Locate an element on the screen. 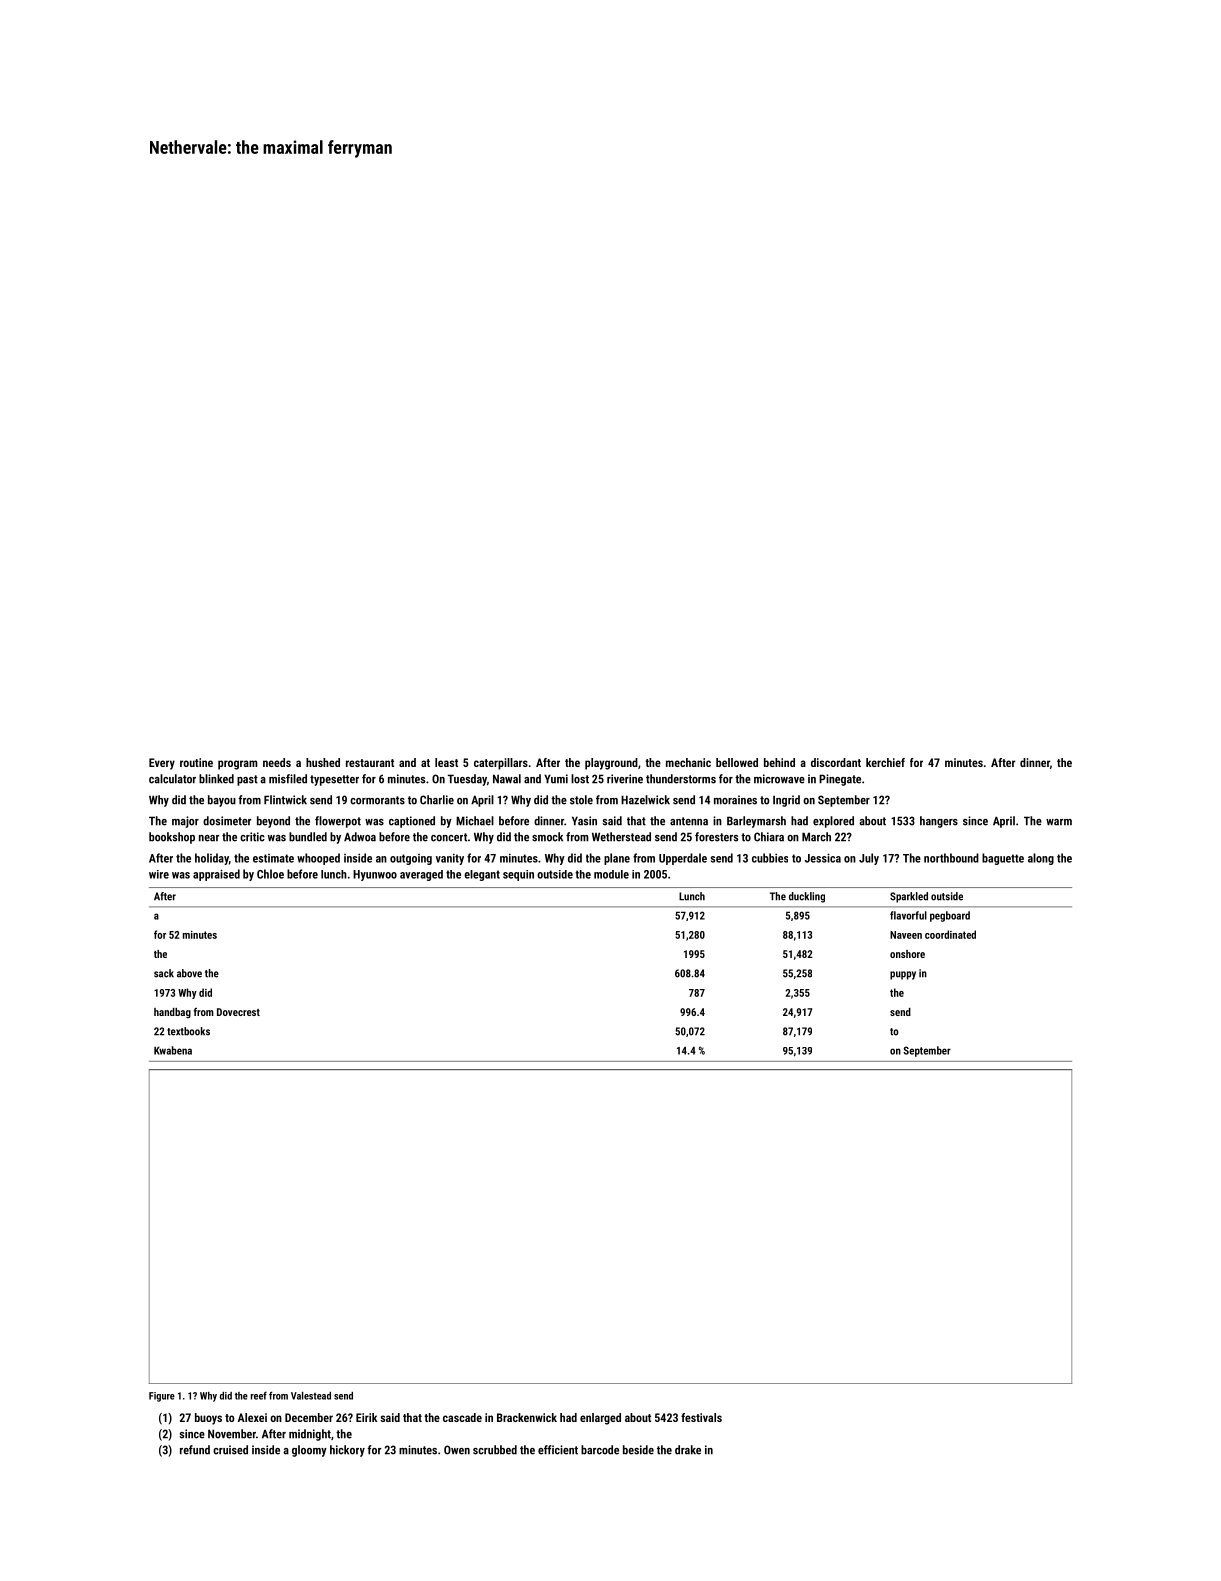 This screenshot has width=1221, height=1581. duckling is located at coordinates (807, 897).
